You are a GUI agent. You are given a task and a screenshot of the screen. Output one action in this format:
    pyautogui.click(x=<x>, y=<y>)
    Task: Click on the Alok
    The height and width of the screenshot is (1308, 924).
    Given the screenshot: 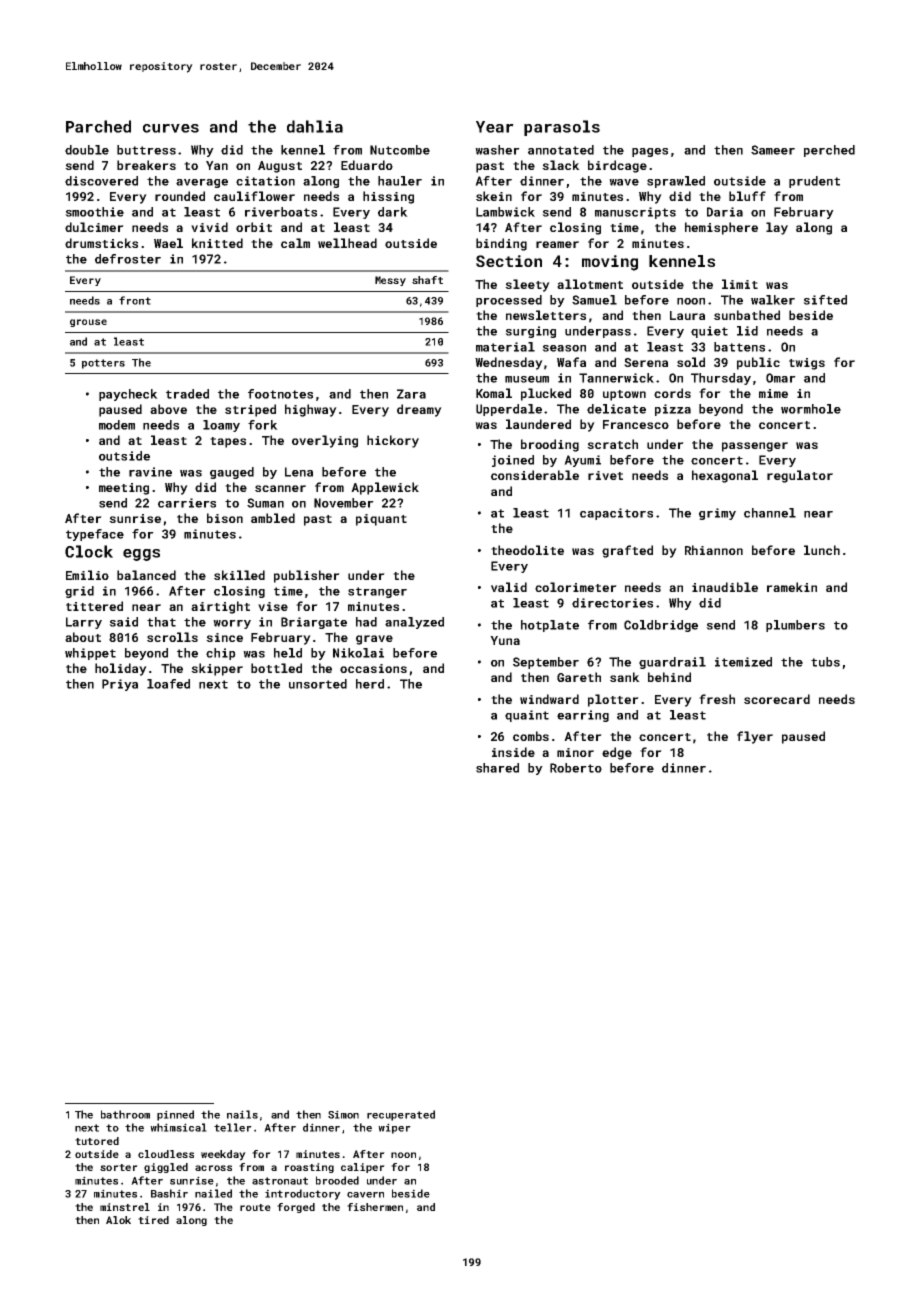 What is the action you would take?
    pyautogui.click(x=118, y=1220)
